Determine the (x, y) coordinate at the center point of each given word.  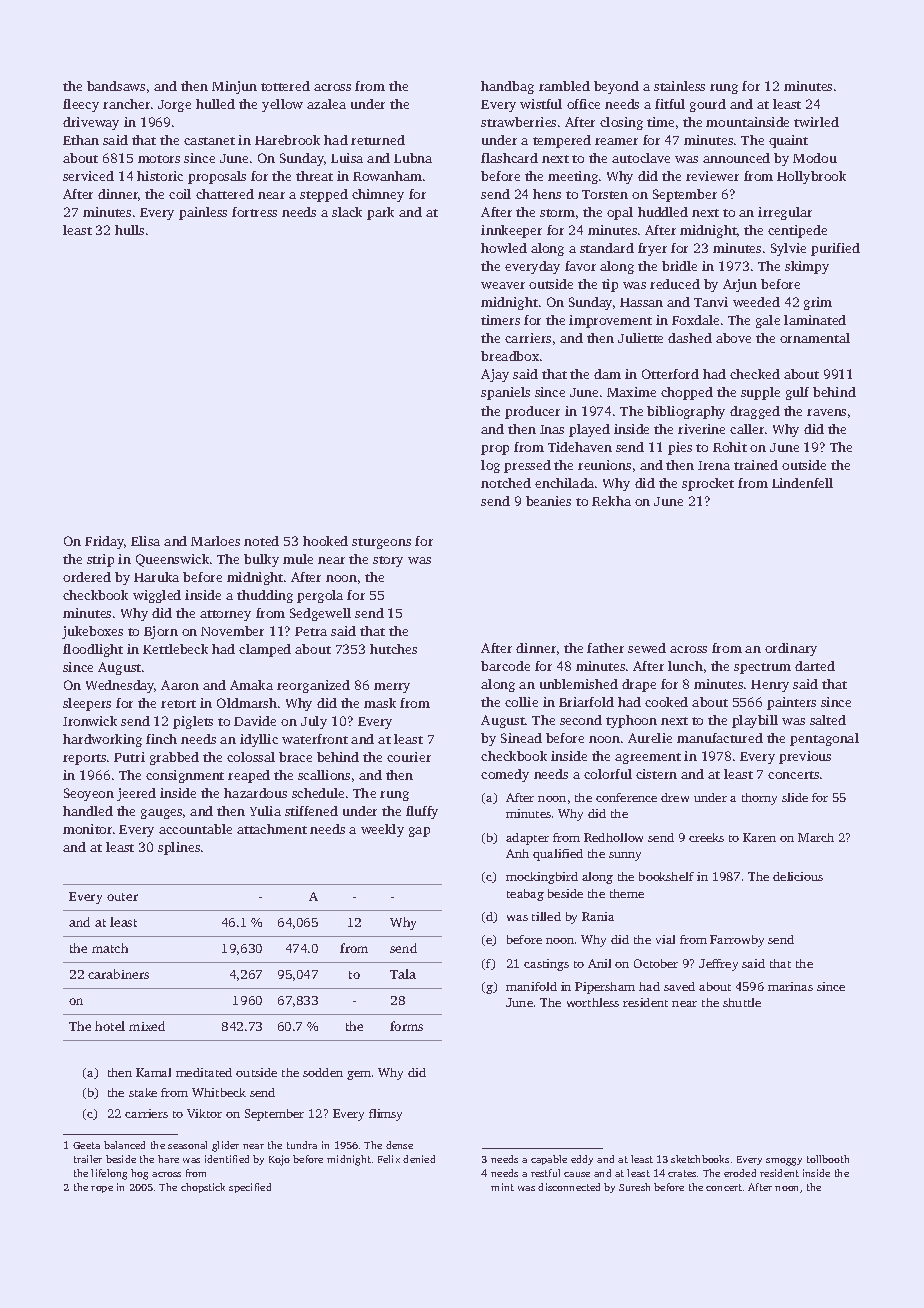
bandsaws (116, 86)
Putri (129, 757)
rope (102, 1189)
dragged (755, 412)
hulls (129, 230)
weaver (503, 285)
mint (502, 1187)
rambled (564, 86)
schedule (318, 793)
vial (665, 939)
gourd (708, 105)
